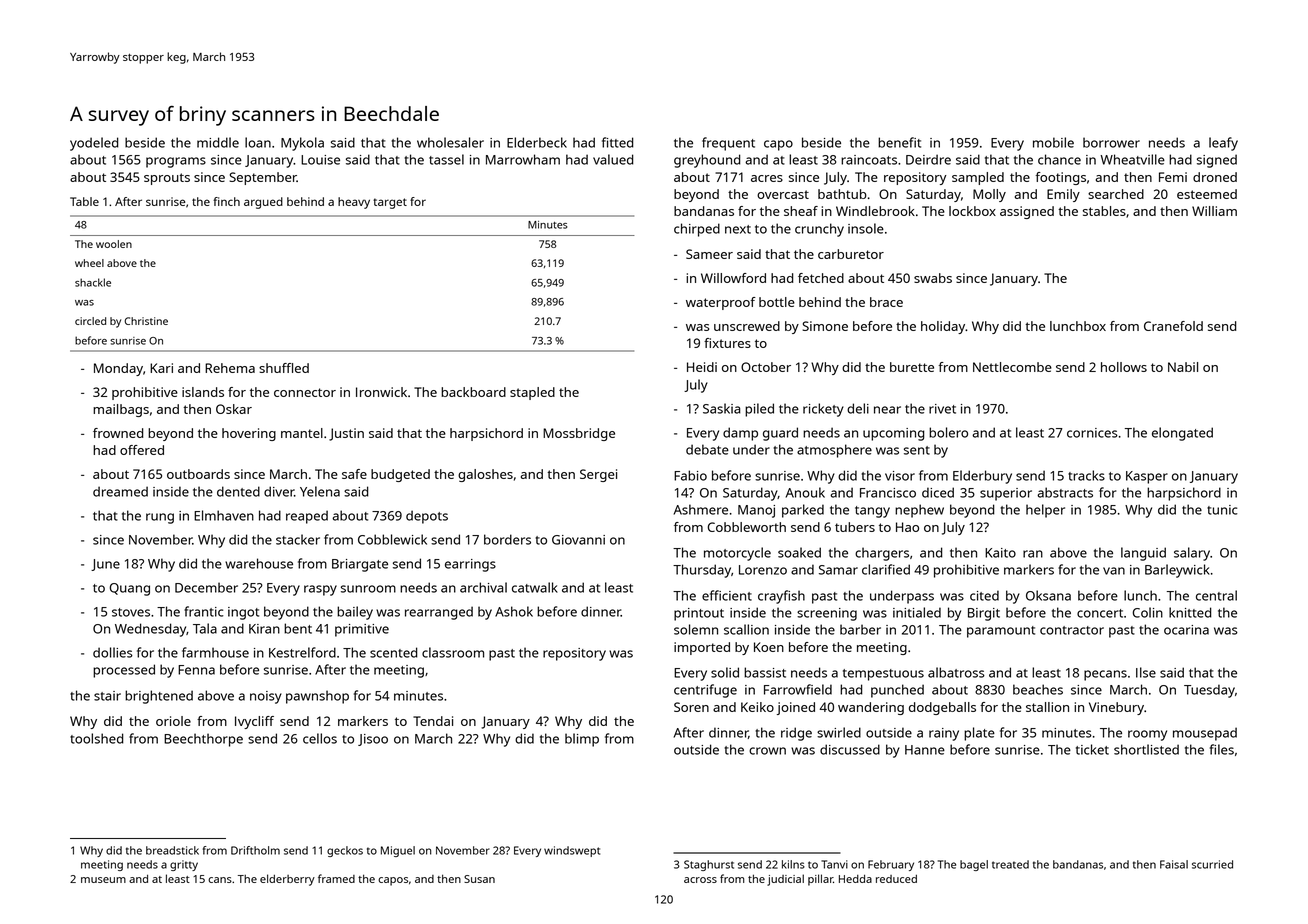  Describe the element at coordinates (700, 880) in the screenshot. I see `across` at that location.
